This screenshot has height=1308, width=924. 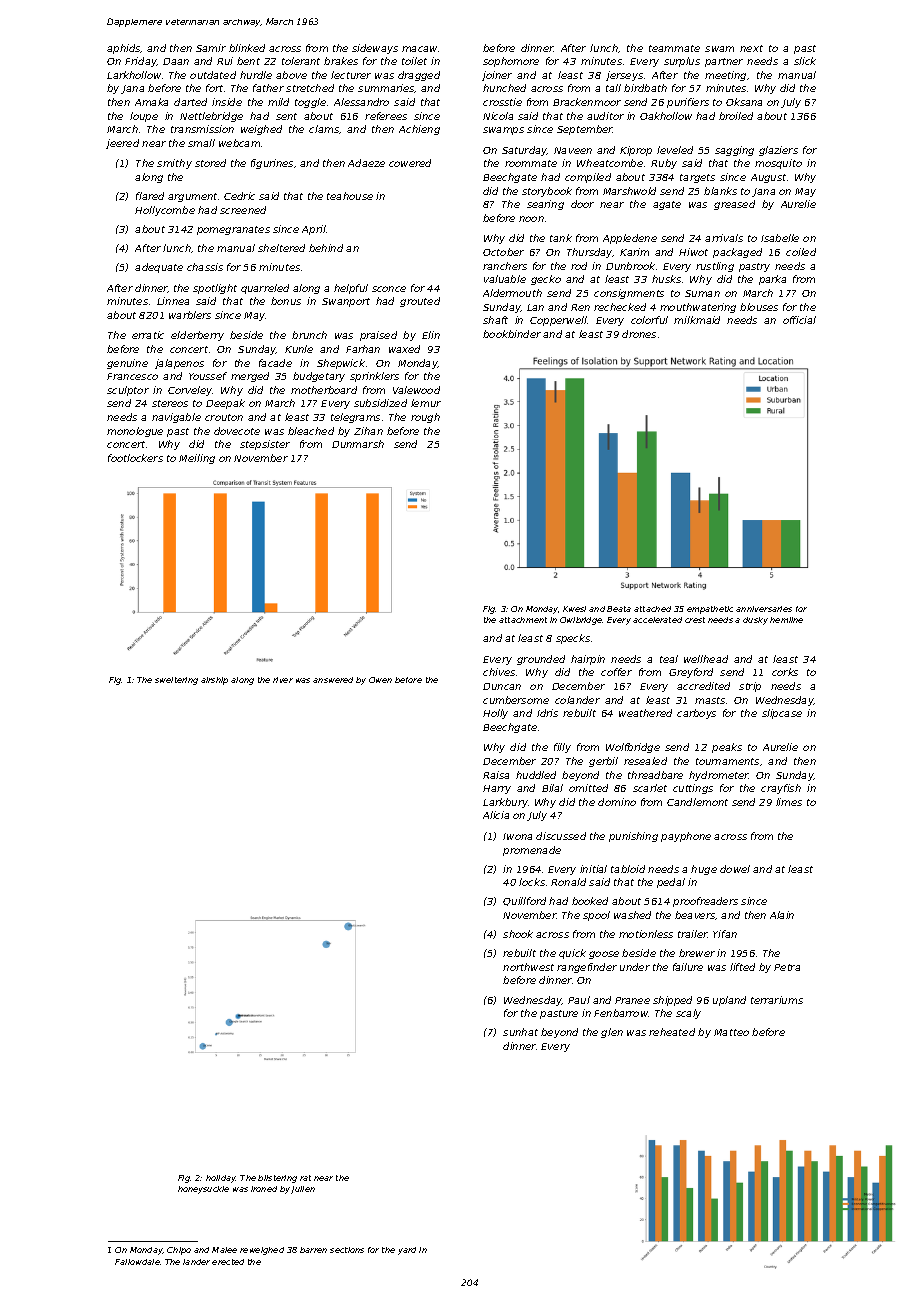 I want to click on Meiling, so click(x=197, y=459).
